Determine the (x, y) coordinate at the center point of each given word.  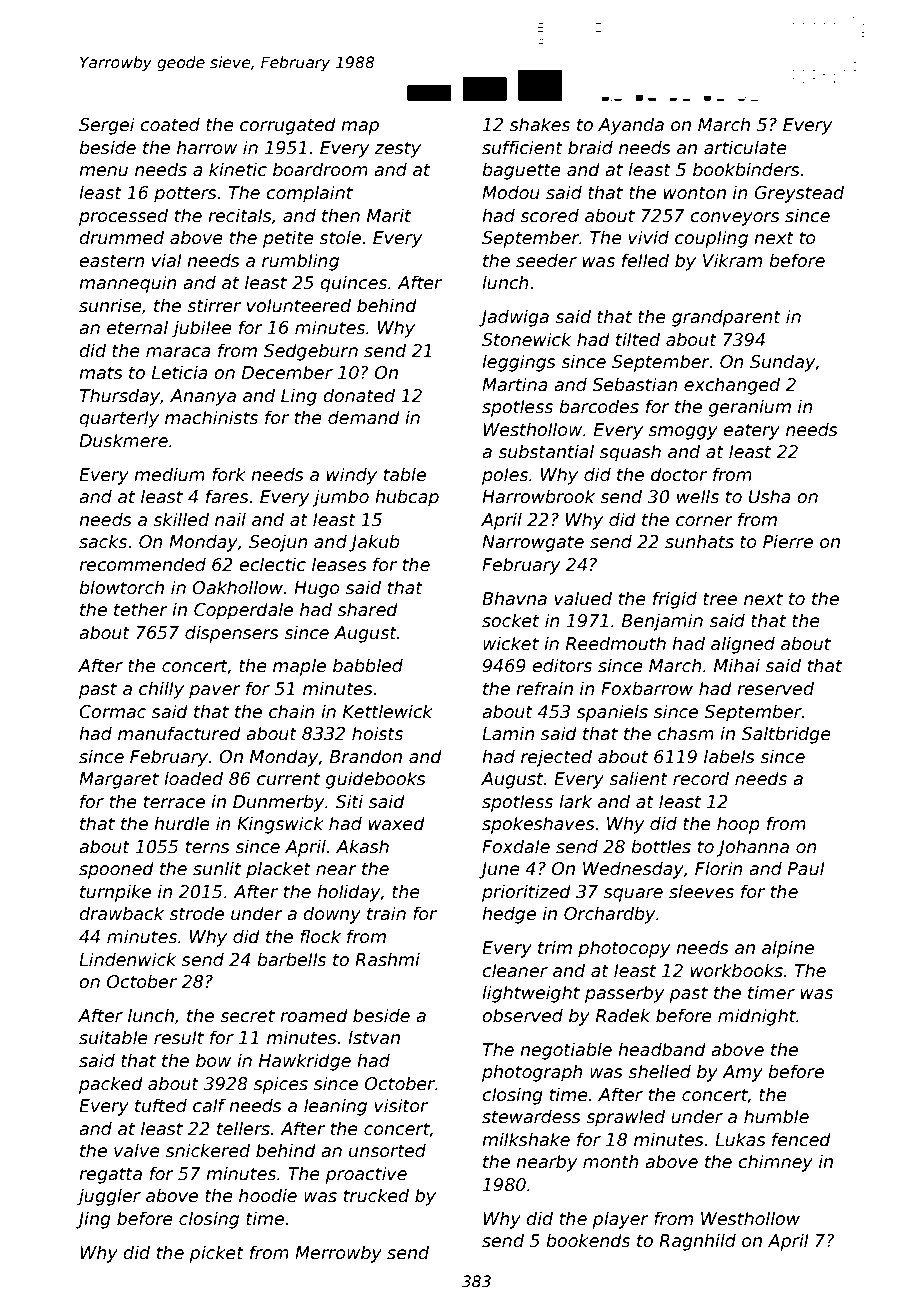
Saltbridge (786, 735)
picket (216, 1254)
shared (368, 609)
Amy (742, 1073)
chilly (161, 690)
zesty (397, 149)
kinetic (238, 169)
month (611, 1161)
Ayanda (631, 126)
